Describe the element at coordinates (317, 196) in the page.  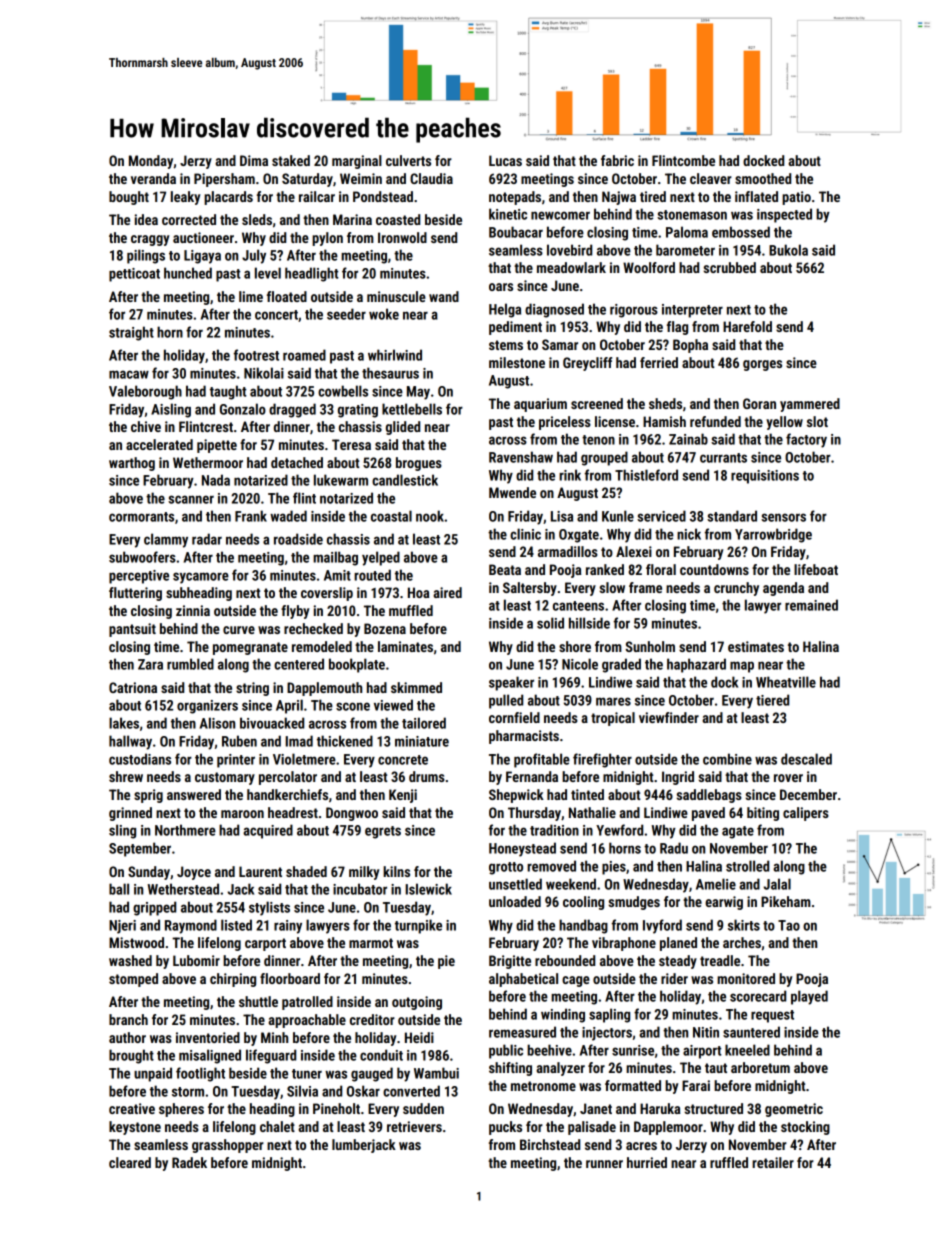
I see `railcar` at that location.
